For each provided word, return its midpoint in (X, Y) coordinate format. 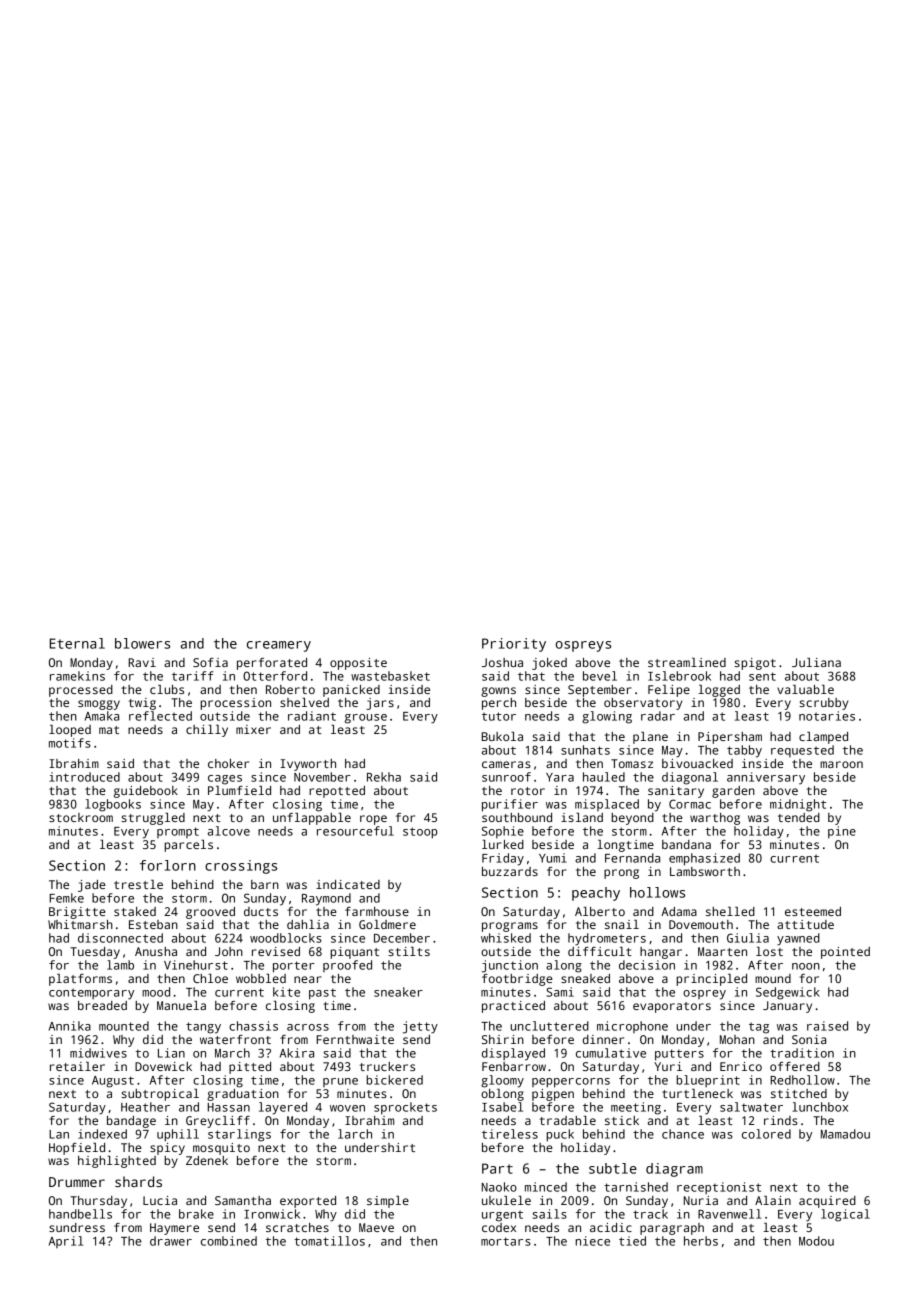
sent (762, 676)
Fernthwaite (355, 1039)
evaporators (672, 1007)
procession (235, 704)
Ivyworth (308, 765)
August (113, 1082)
